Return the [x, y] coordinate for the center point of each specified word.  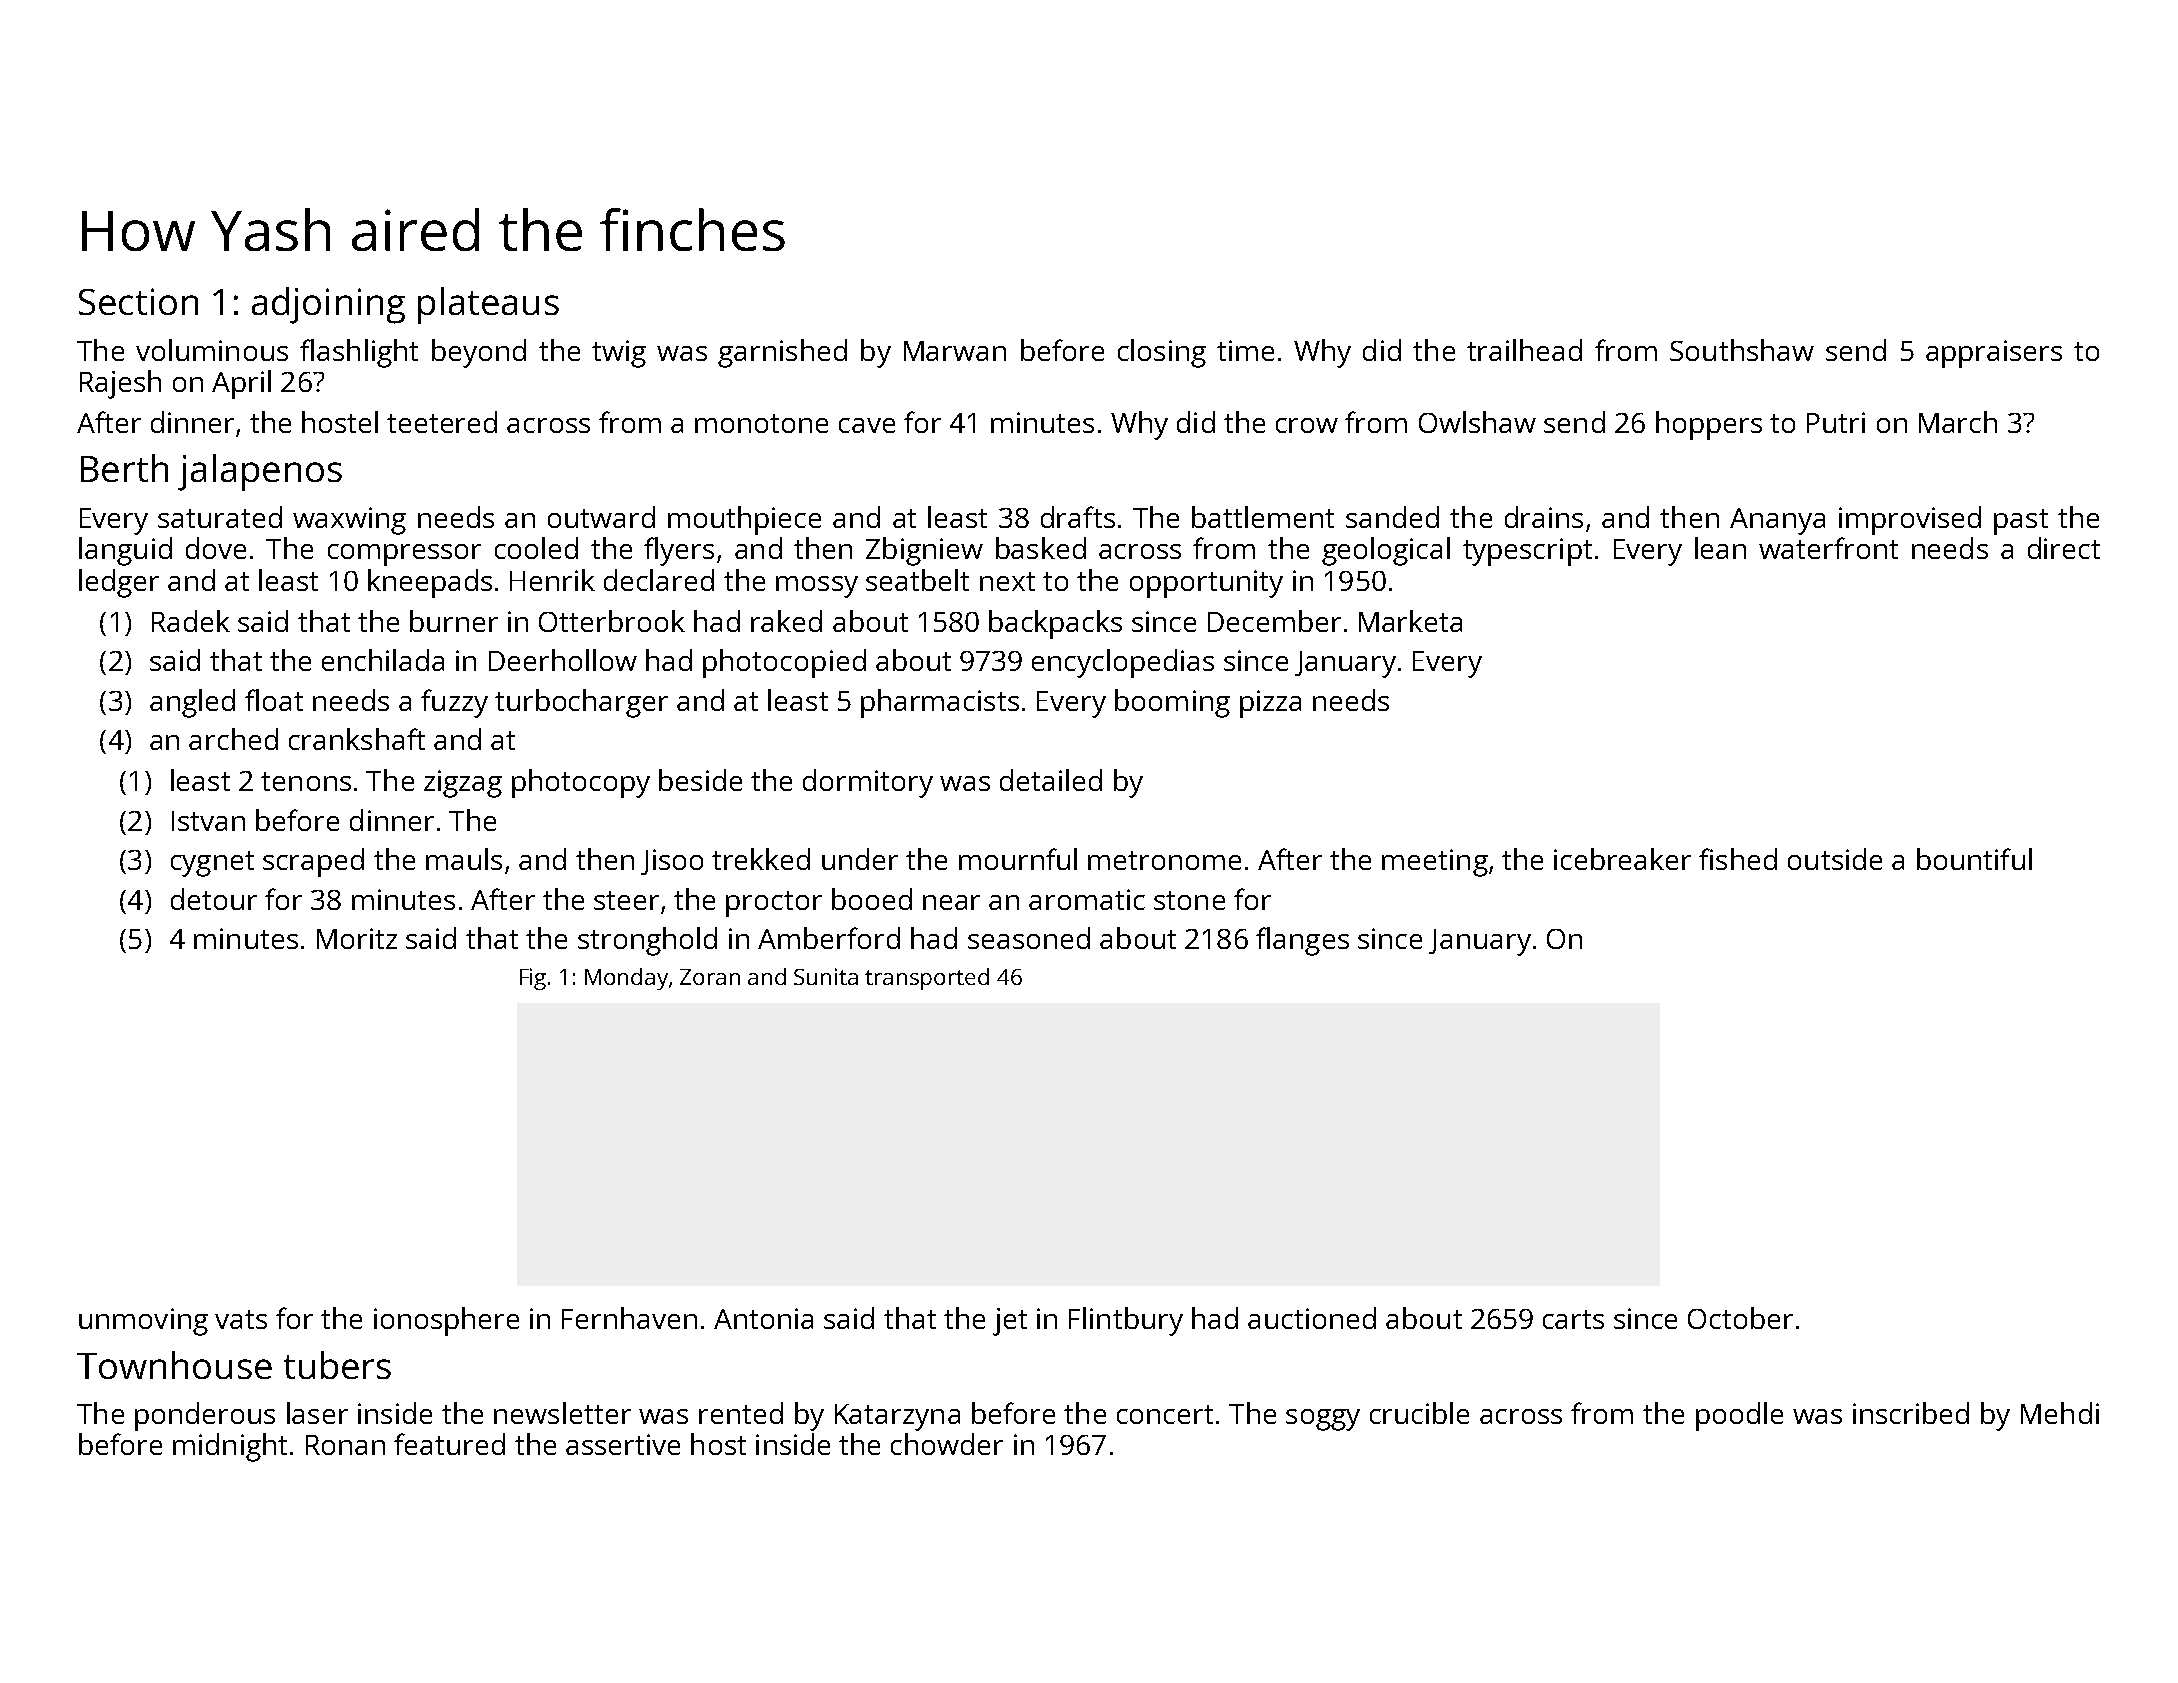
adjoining [328, 305]
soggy [1323, 1420]
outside [1835, 859]
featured [449, 1444]
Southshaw [1742, 350]
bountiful [1974, 859]
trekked [761, 859]
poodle [1739, 1416]
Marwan [955, 351]
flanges [1302, 941]
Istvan [208, 821]
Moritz [357, 938]
